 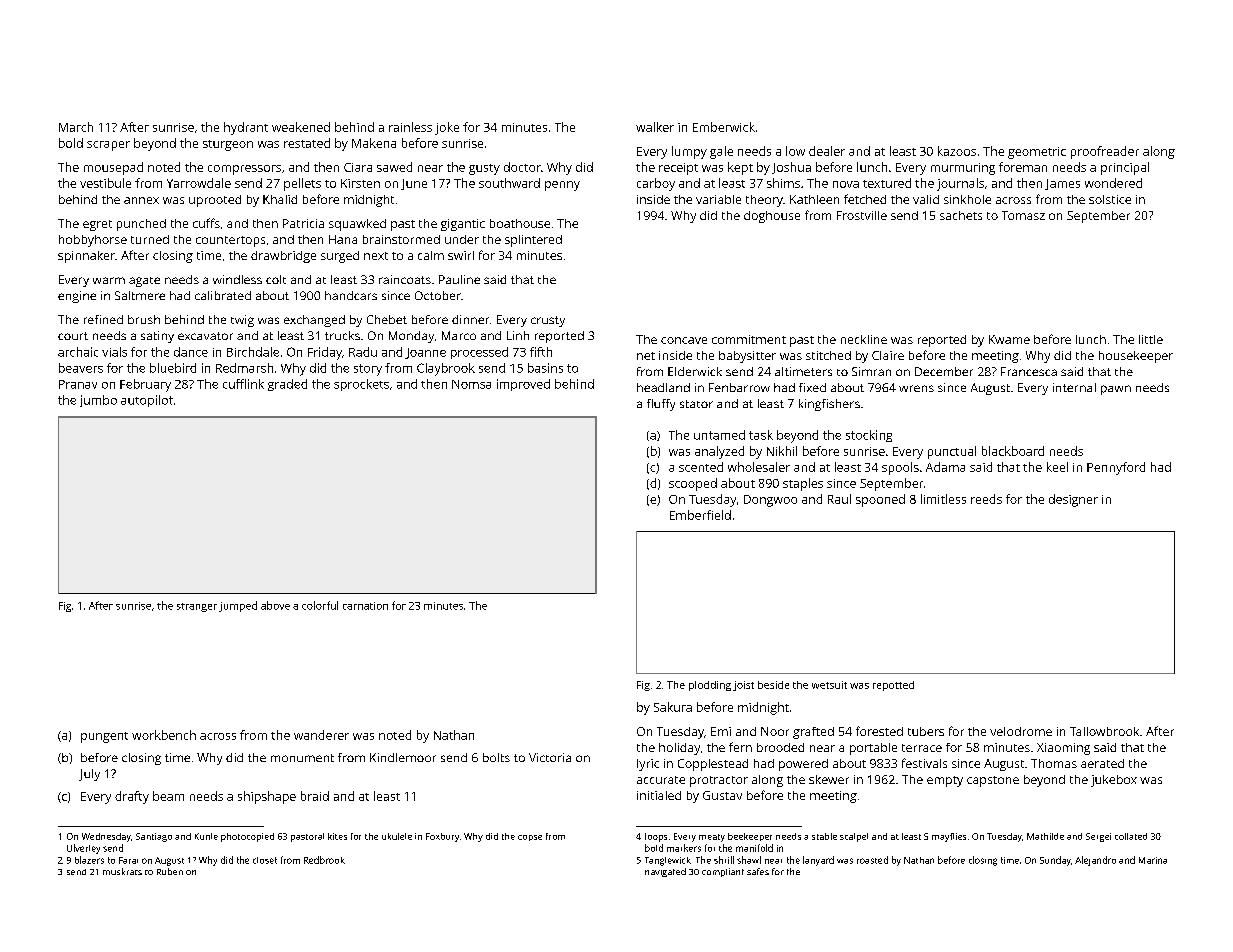 What do you see at coordinates (661, 780) in the page?
I see `accurate` at bounding box center [661, 780].
